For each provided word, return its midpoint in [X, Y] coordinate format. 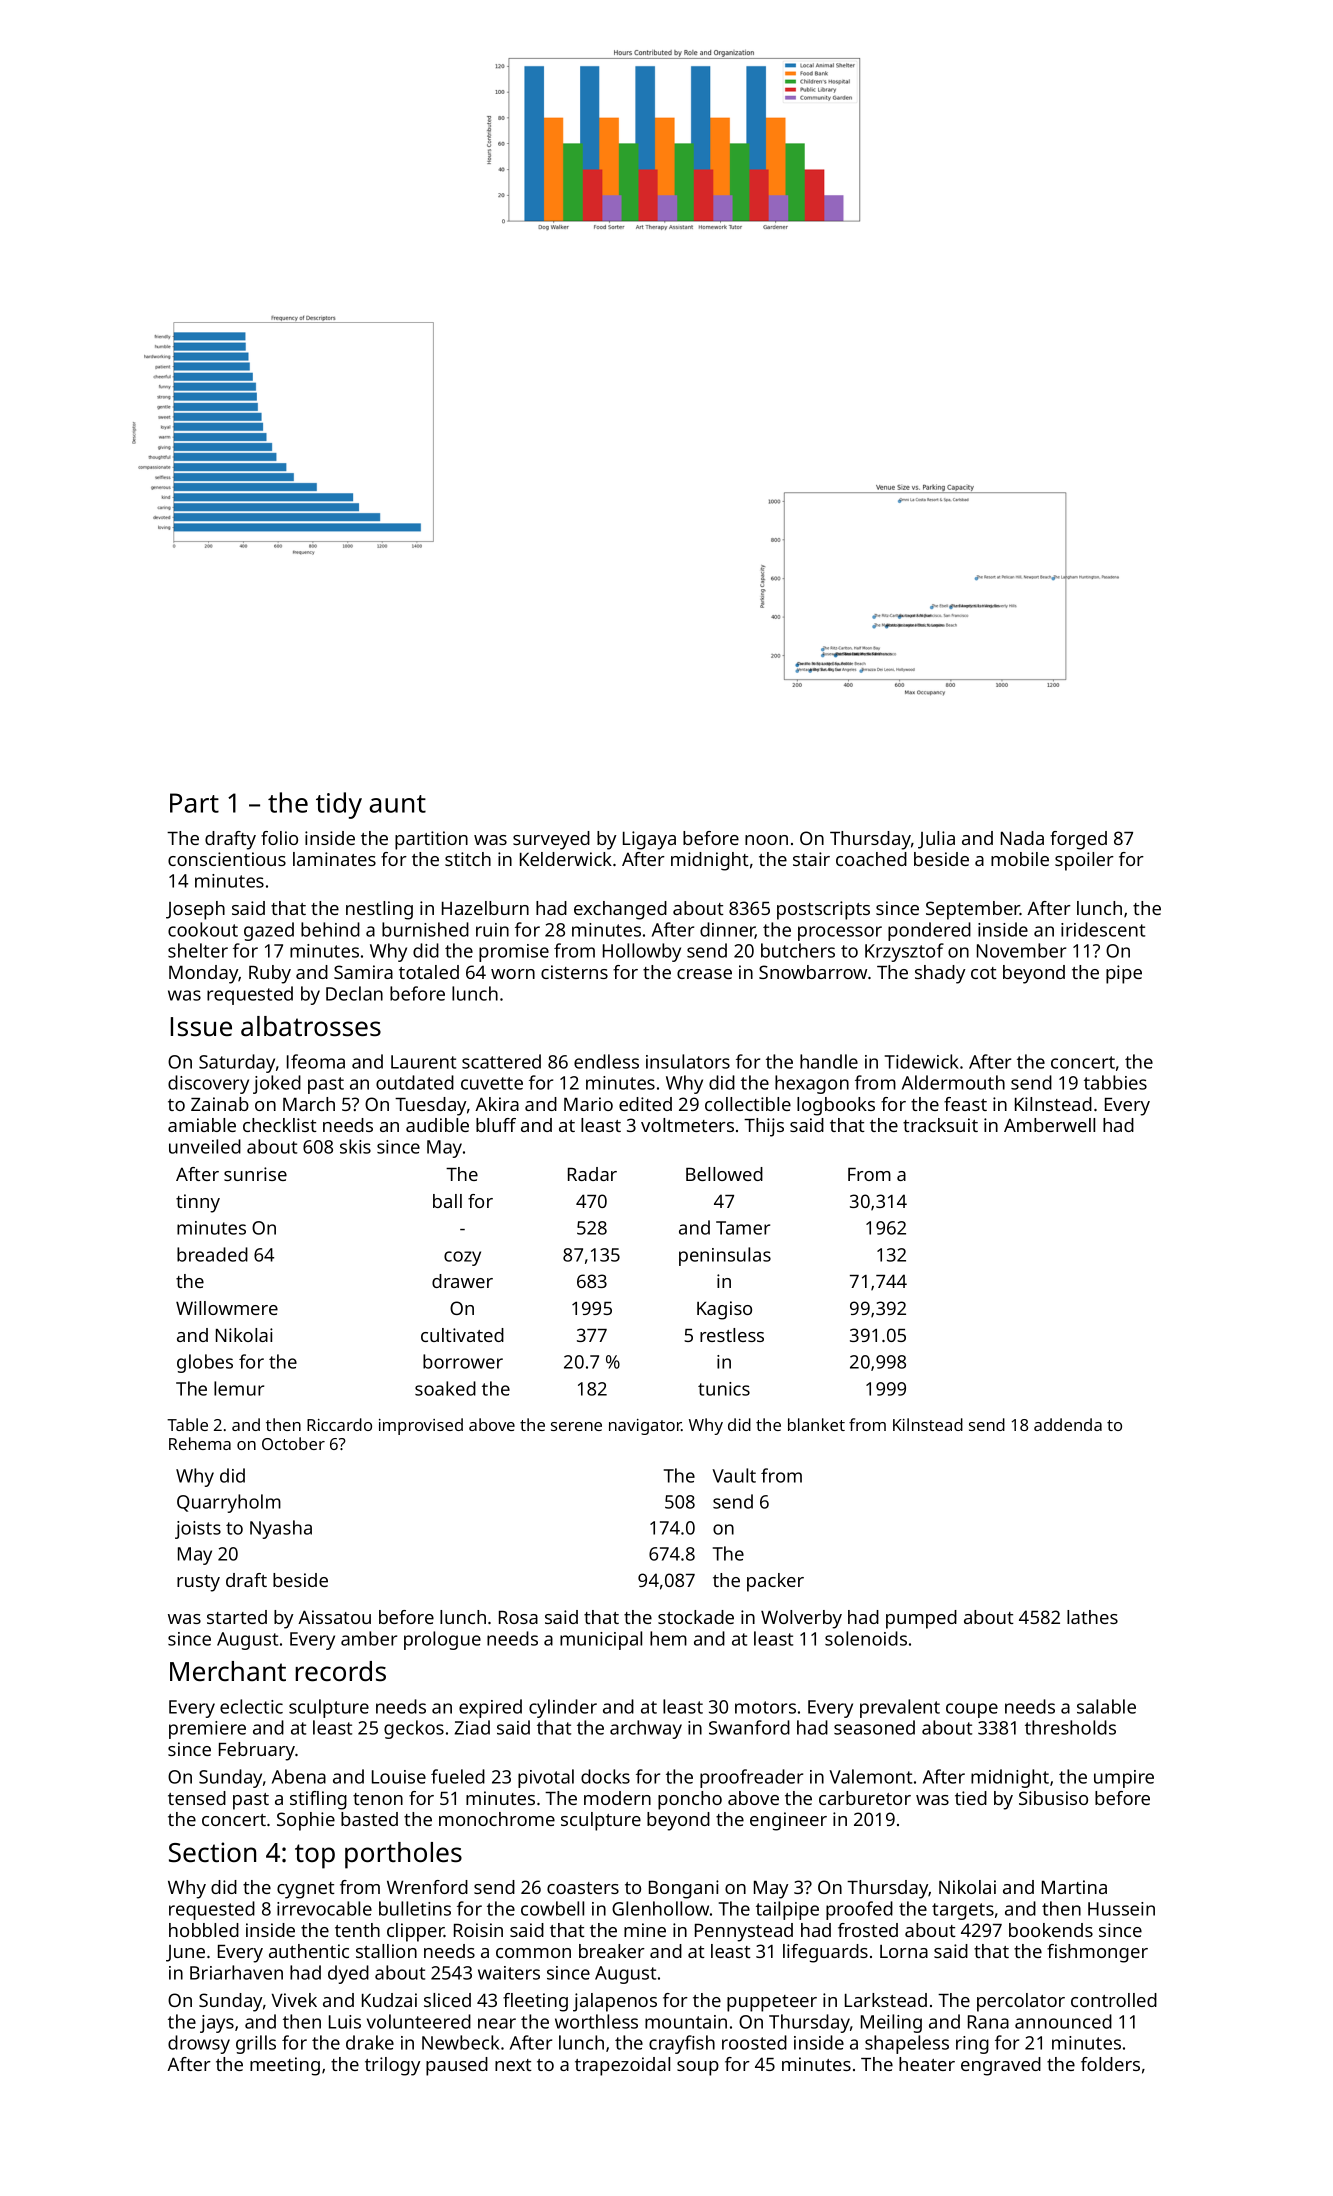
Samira [363, 972]
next [513, 2065]
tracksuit [940, 1125]
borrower [463, 1361]
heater [927, 2064]
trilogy [392, 2066]
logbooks [836, 1106]
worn [513, 974]
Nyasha [281, 1529]
